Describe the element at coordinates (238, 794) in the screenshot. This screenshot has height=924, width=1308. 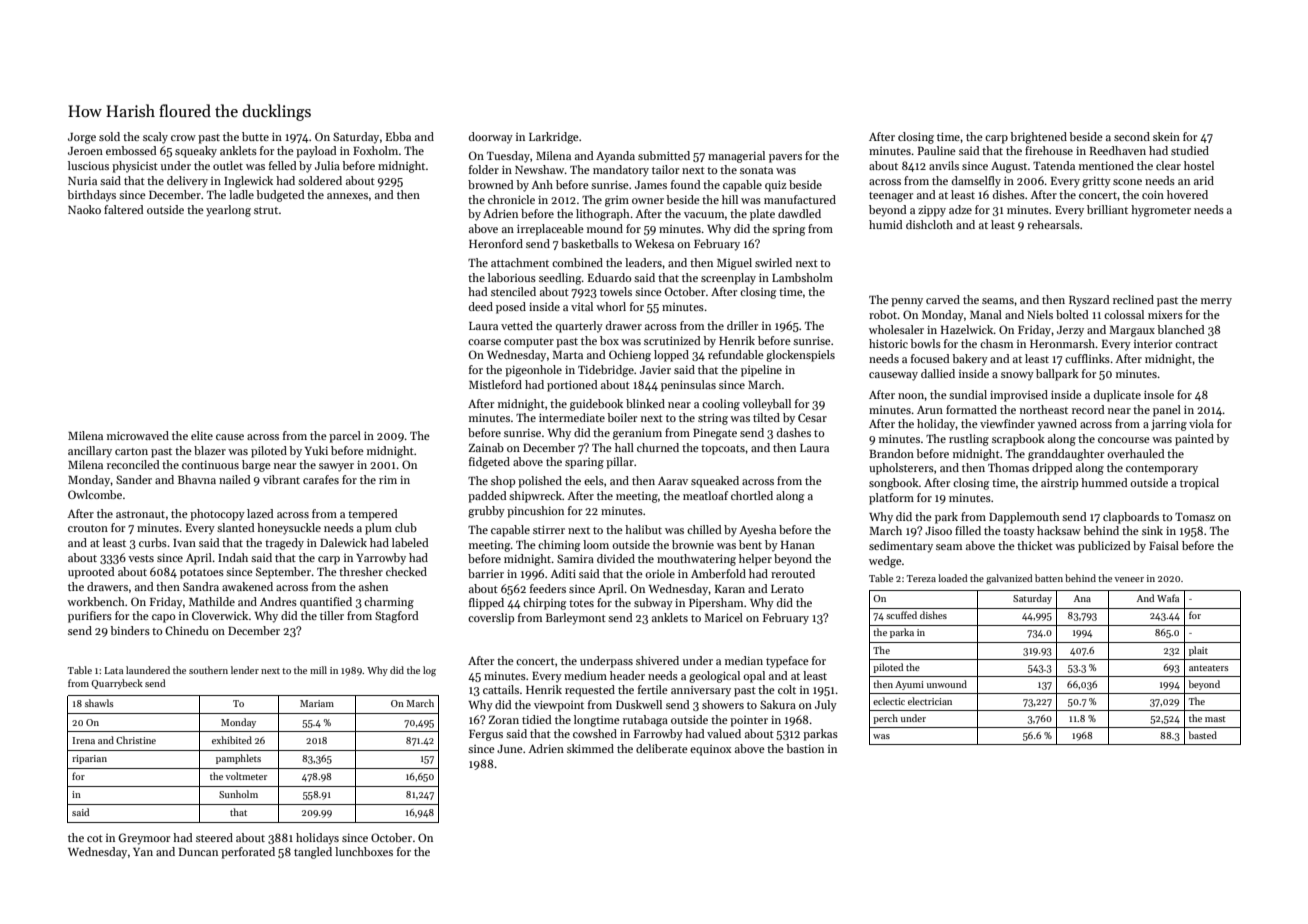
I see `Sunholm` at that location.
